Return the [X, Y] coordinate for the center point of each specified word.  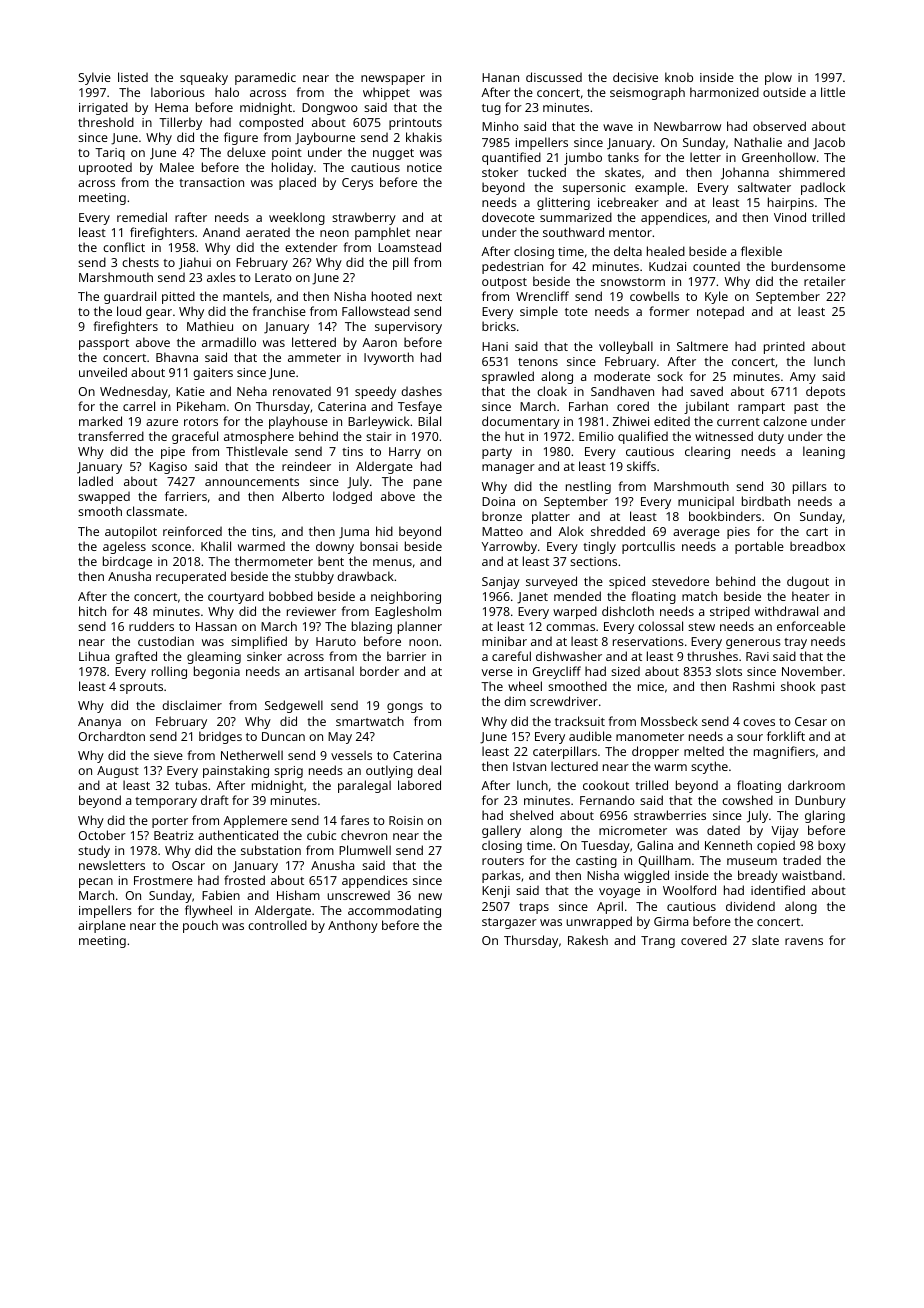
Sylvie [94, 78]
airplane [102, 926]
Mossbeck [669, 721]
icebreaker [628, 202]
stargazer [509, 923]
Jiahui [195, 263]
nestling [588, 487]
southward [573, 232]
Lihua [94, 656]
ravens [804, 941]
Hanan [500, 77]
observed [779, 126]
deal [429, 770]
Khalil [216, 546]
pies [738, 533]
